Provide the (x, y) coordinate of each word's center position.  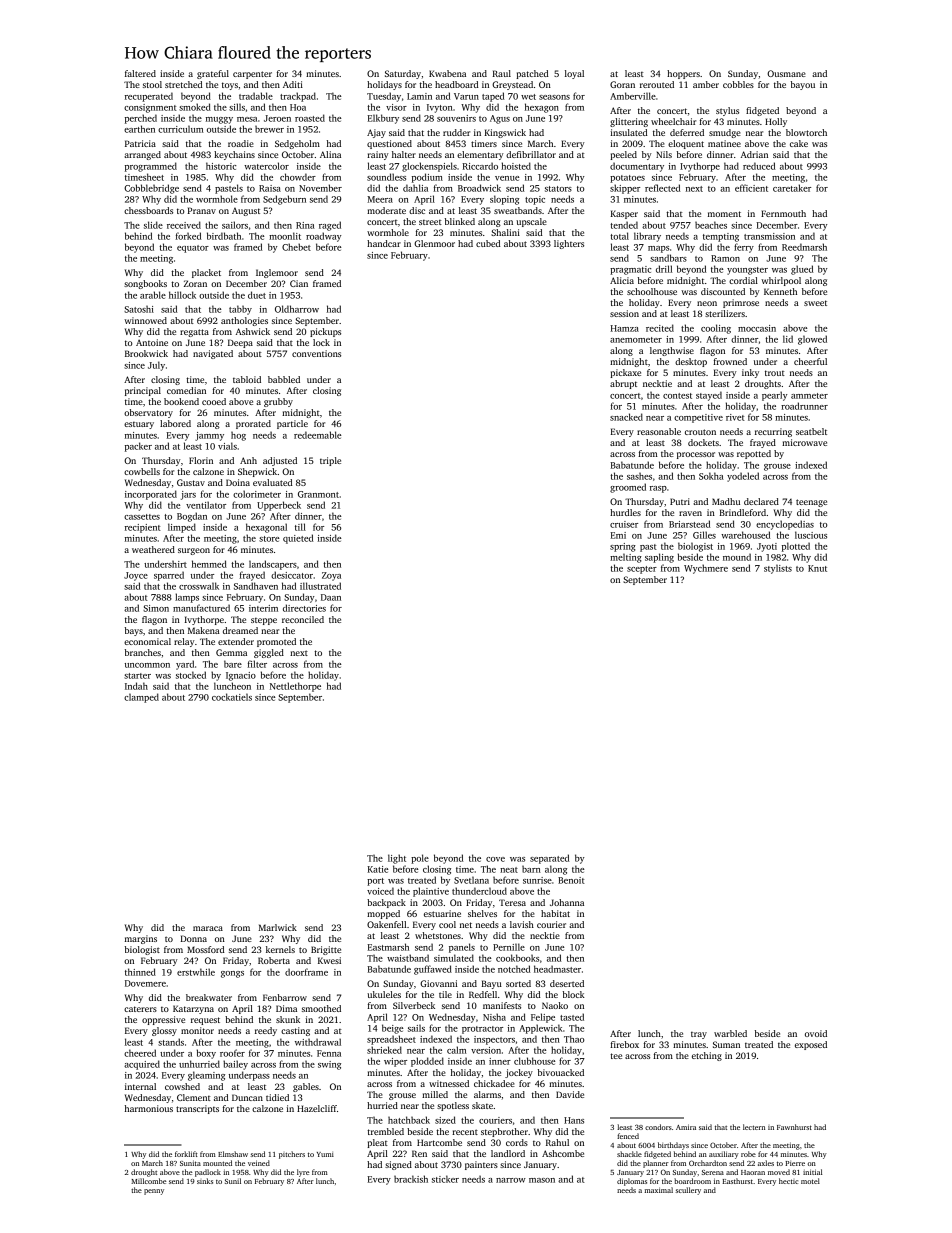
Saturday (403, 74)
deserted (567, 983)
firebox (624, 1044)
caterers (140, 1009)
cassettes (142, 517)
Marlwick (277, 927)
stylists (778, 569)
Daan (331, 597)
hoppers (683, 74)
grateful (213, 74)
